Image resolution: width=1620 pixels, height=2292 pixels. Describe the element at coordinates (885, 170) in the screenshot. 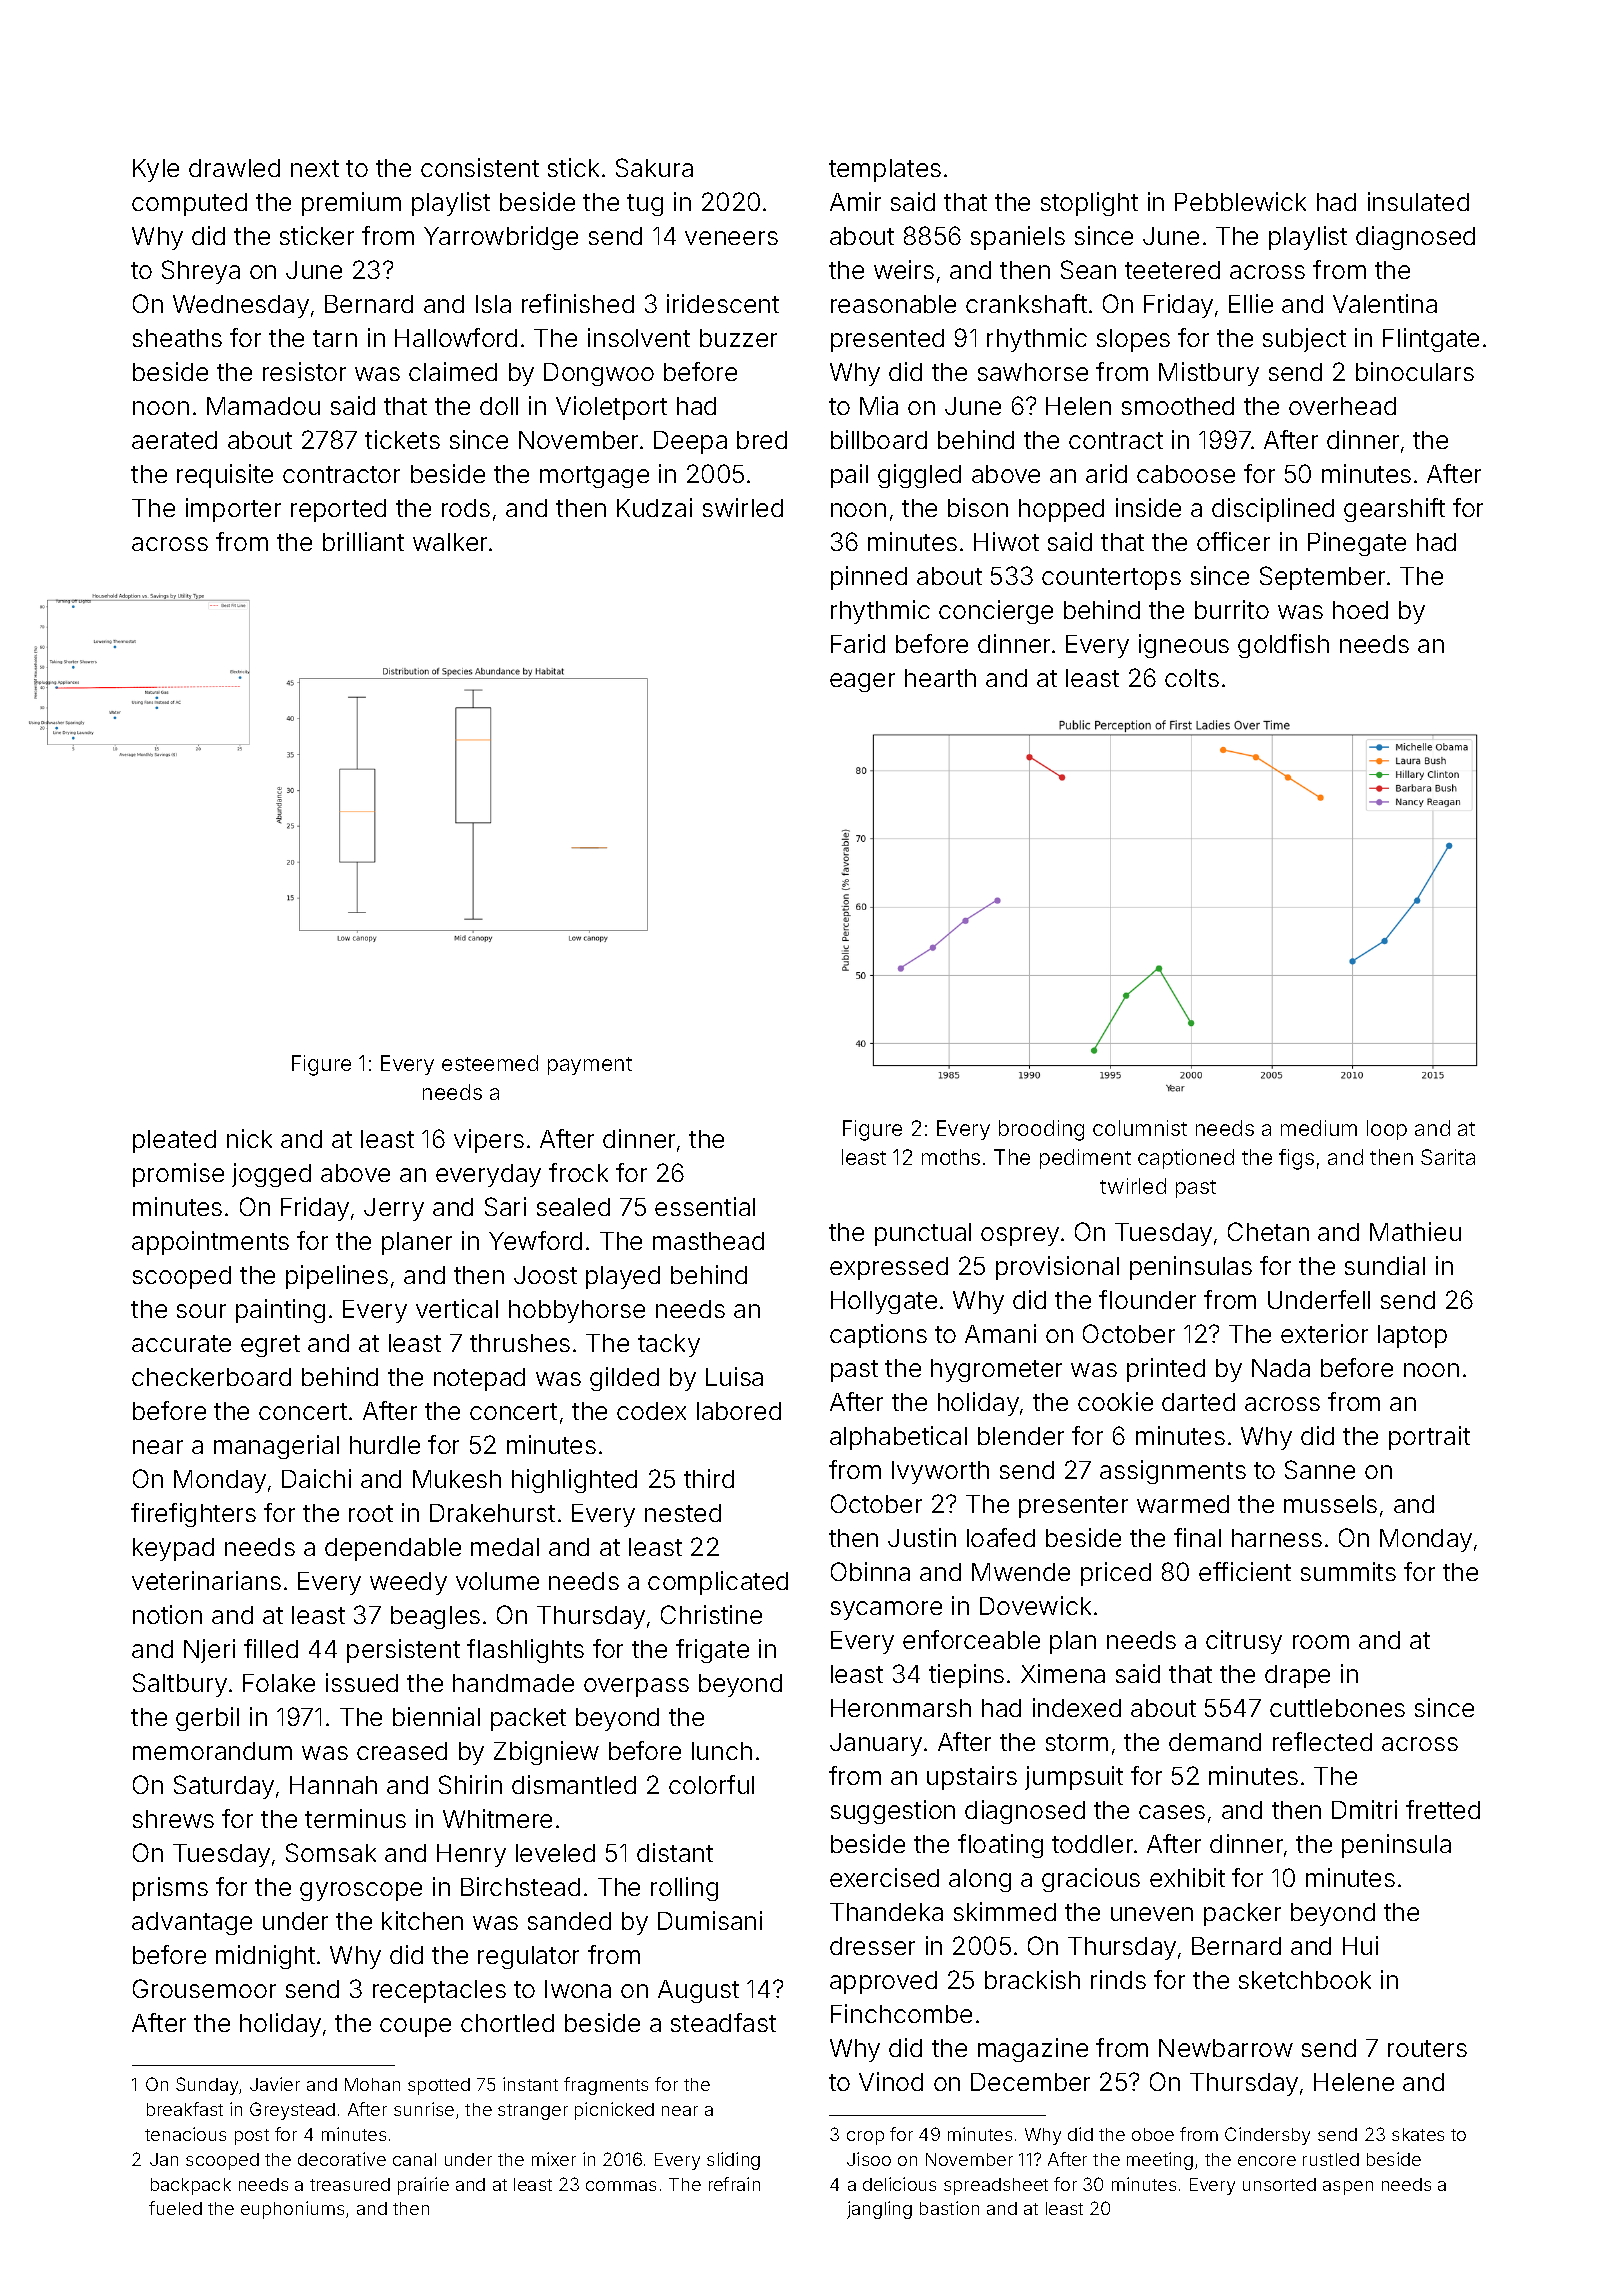

I see `templates` at that location.
